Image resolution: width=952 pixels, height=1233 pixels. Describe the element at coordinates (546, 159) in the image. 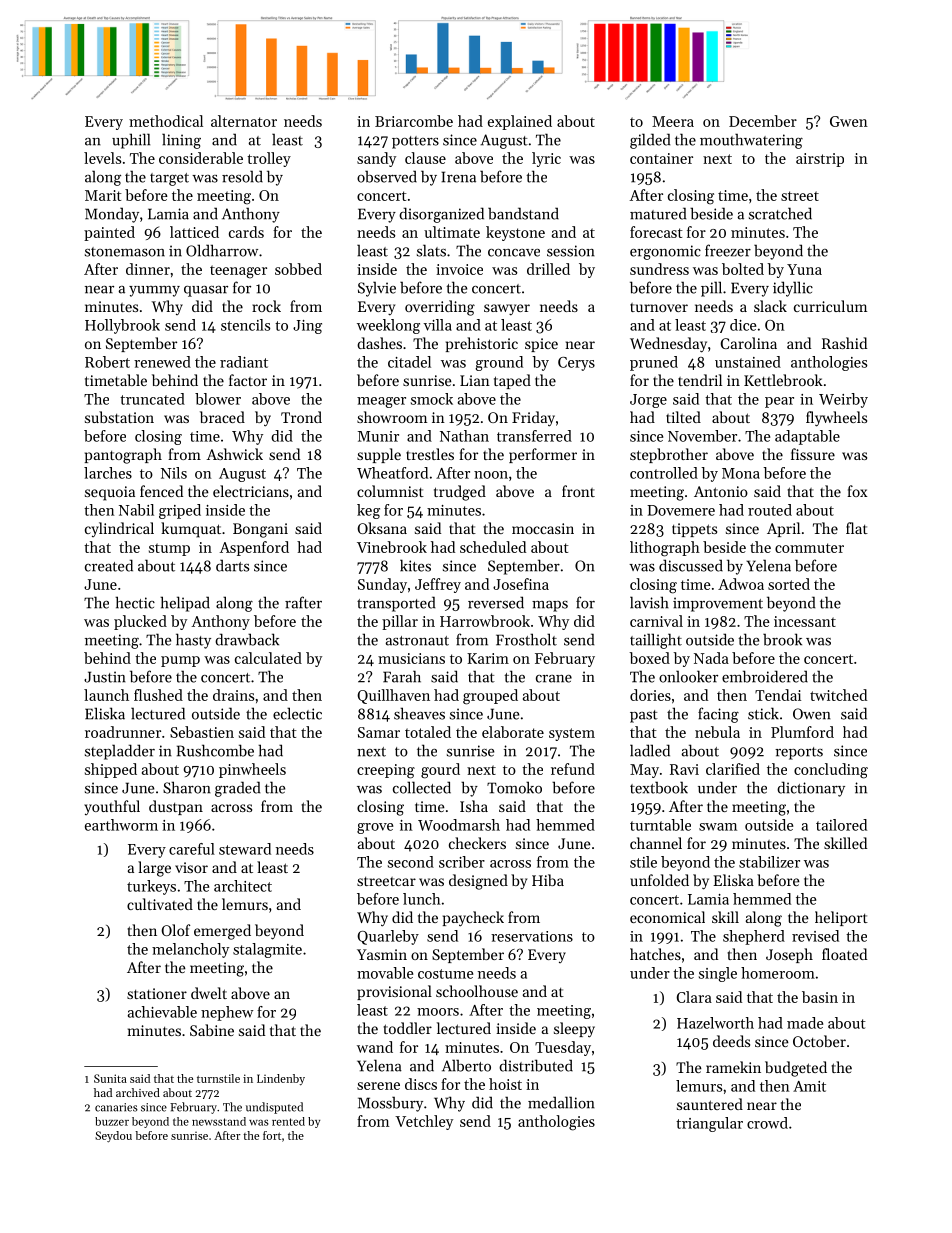

I see `lyric` at that location.
